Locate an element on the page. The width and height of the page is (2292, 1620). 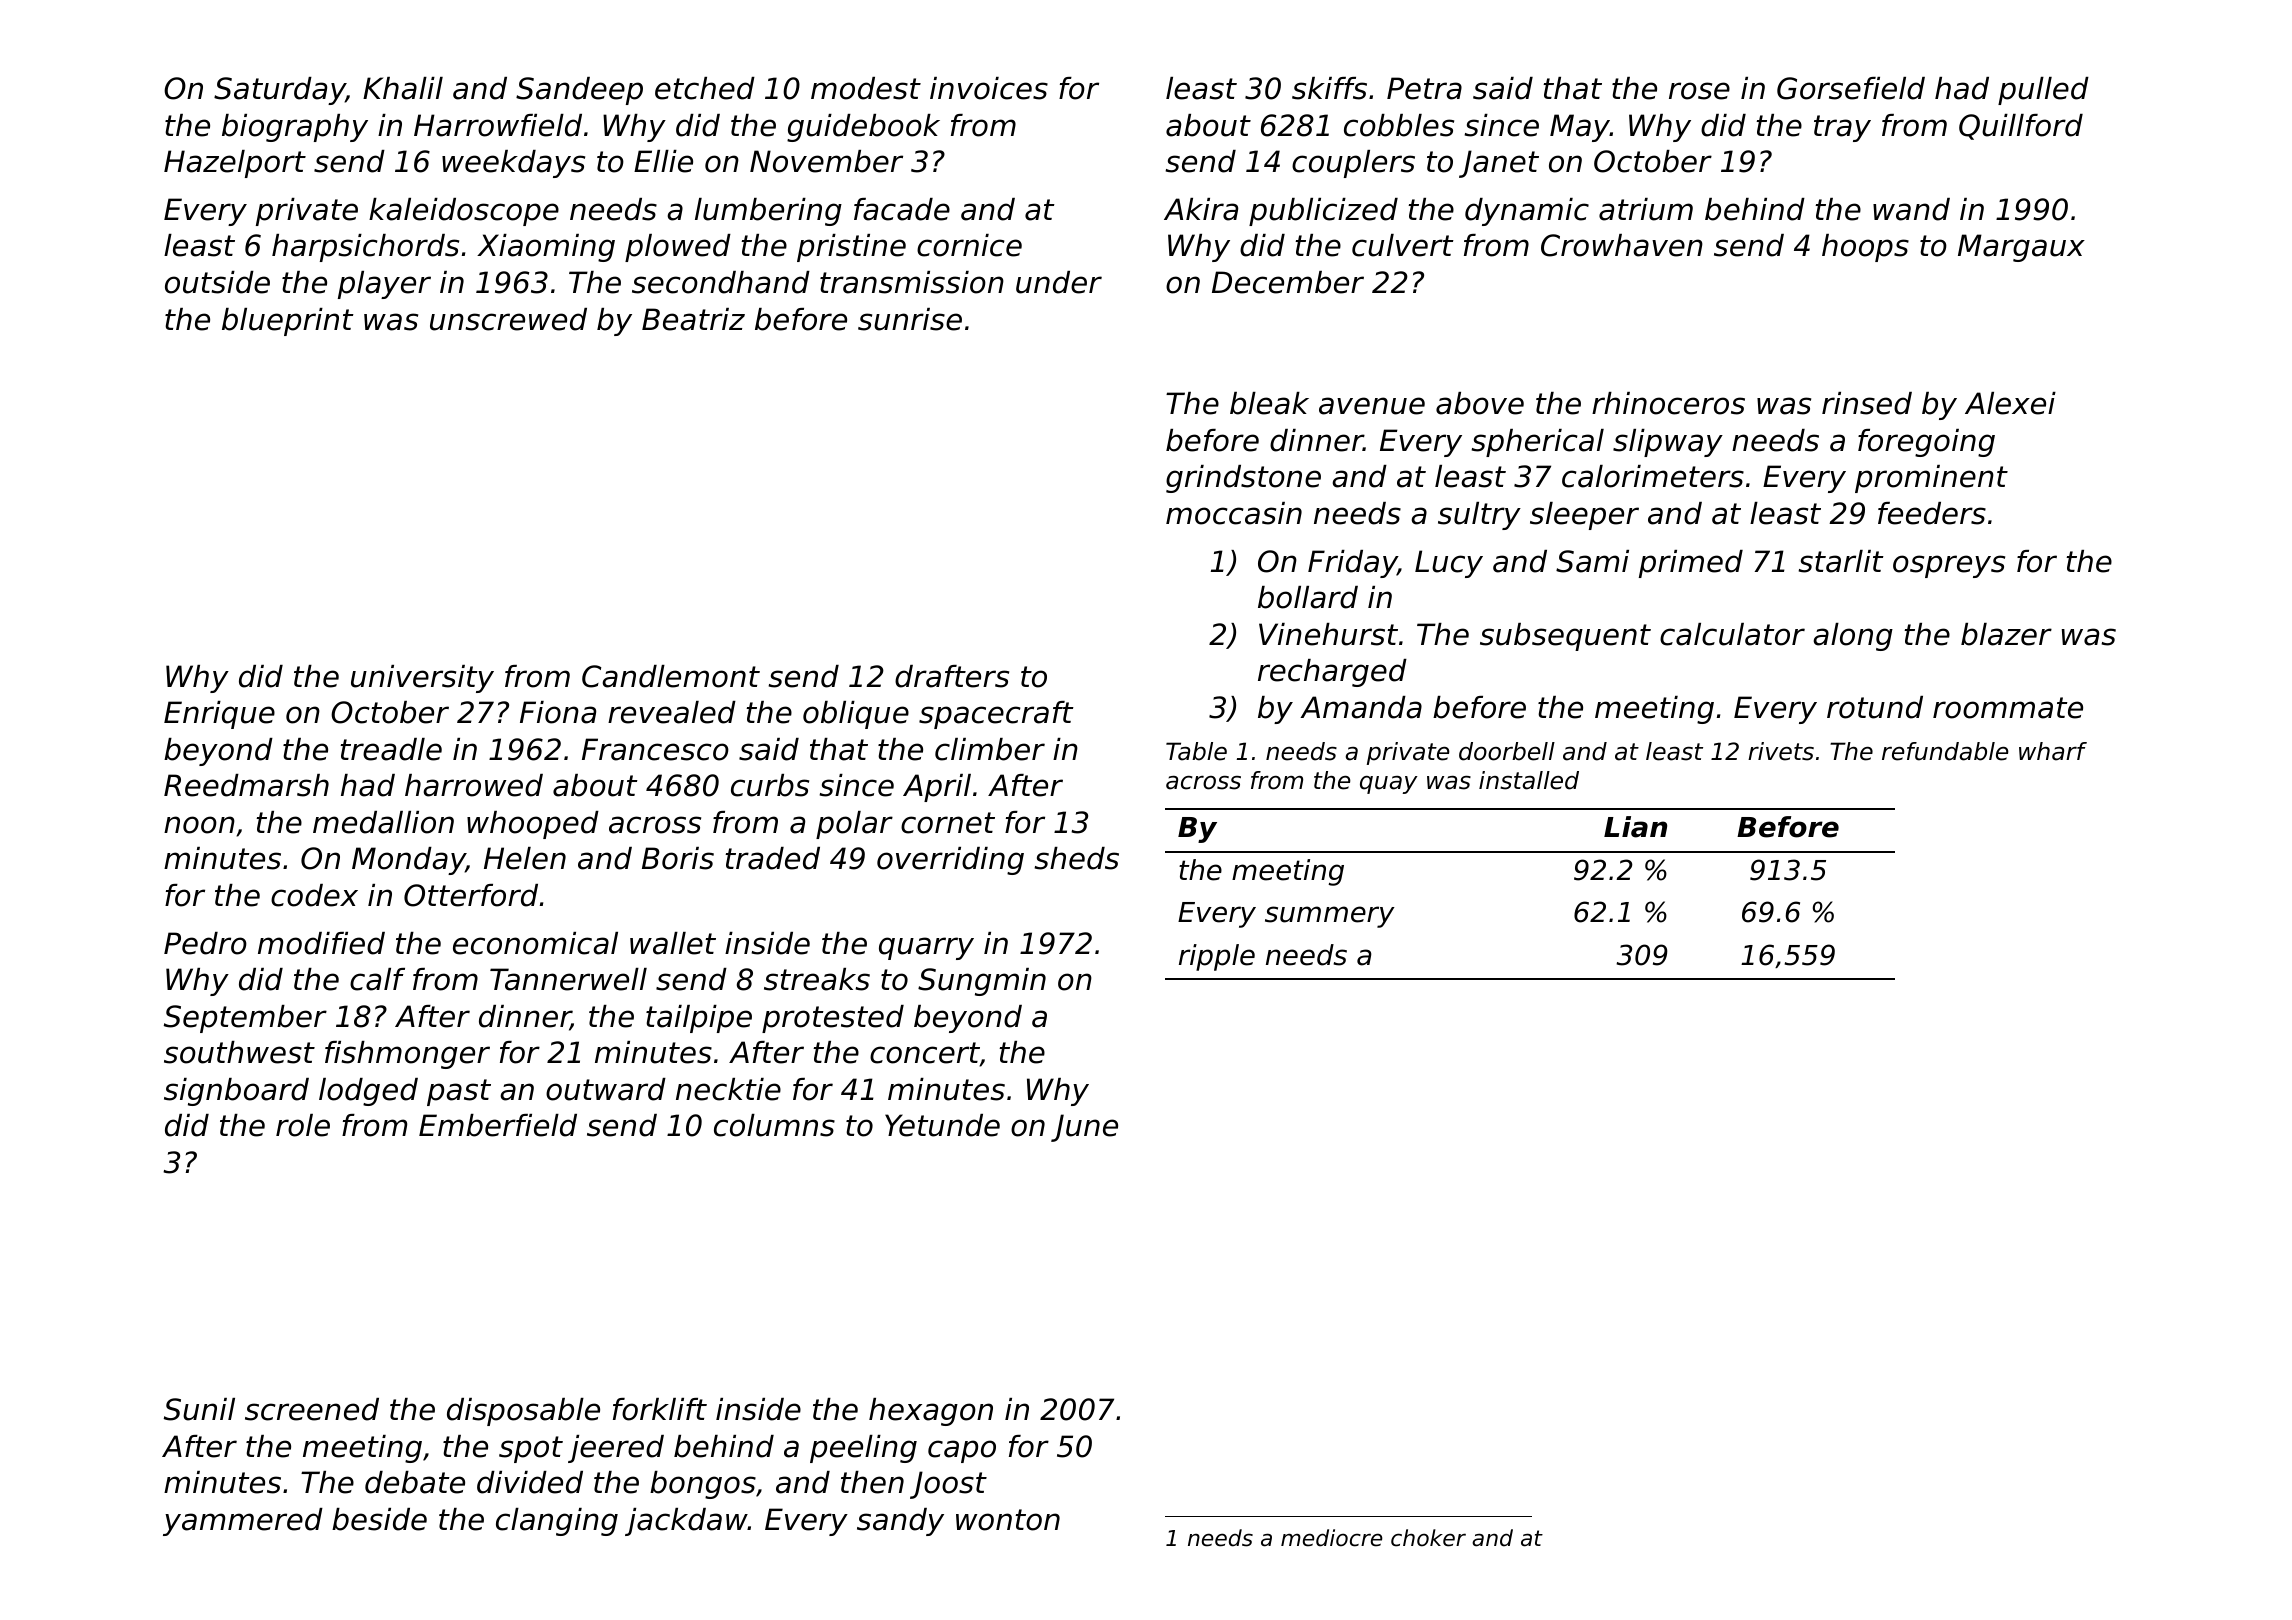
Saturday is located at coordinates (280, 91).
